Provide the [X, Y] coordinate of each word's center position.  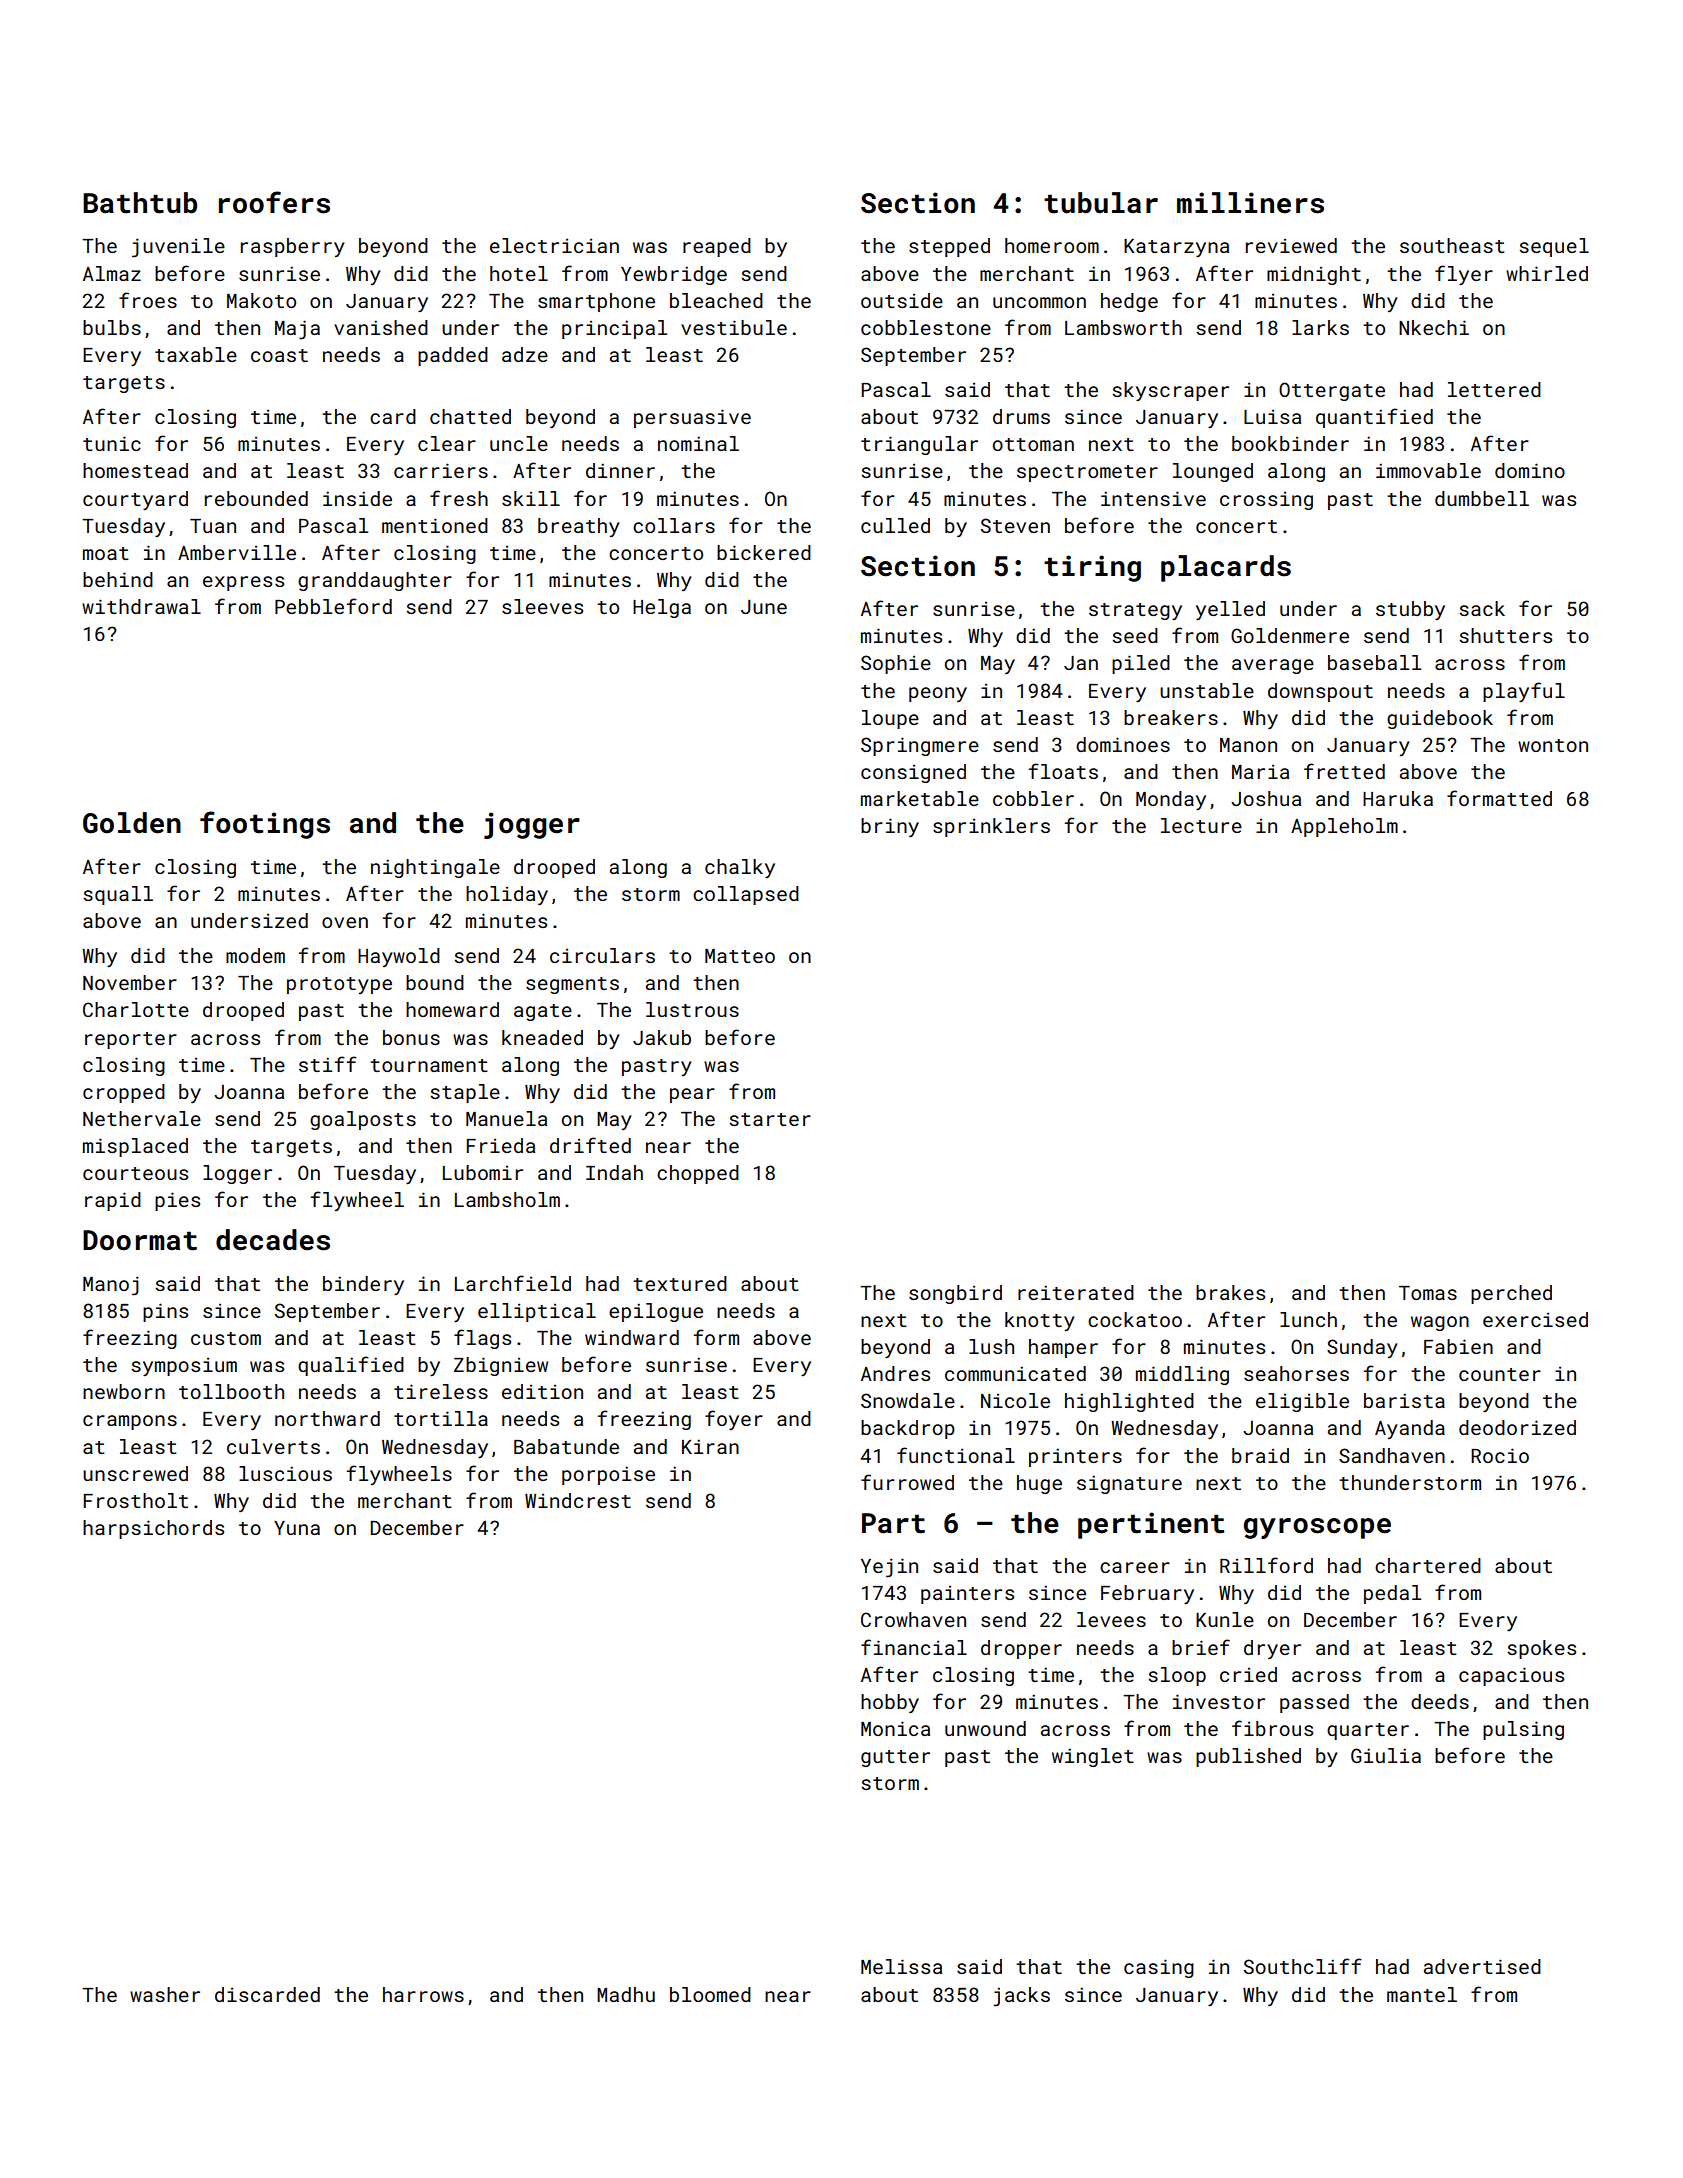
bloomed [710, 1994]
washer [165, 1994]
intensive [1153, 498]
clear [447, 443]
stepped [949, 247]
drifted [590, 1145]
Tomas [1428, 1293]
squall [118, 895]
